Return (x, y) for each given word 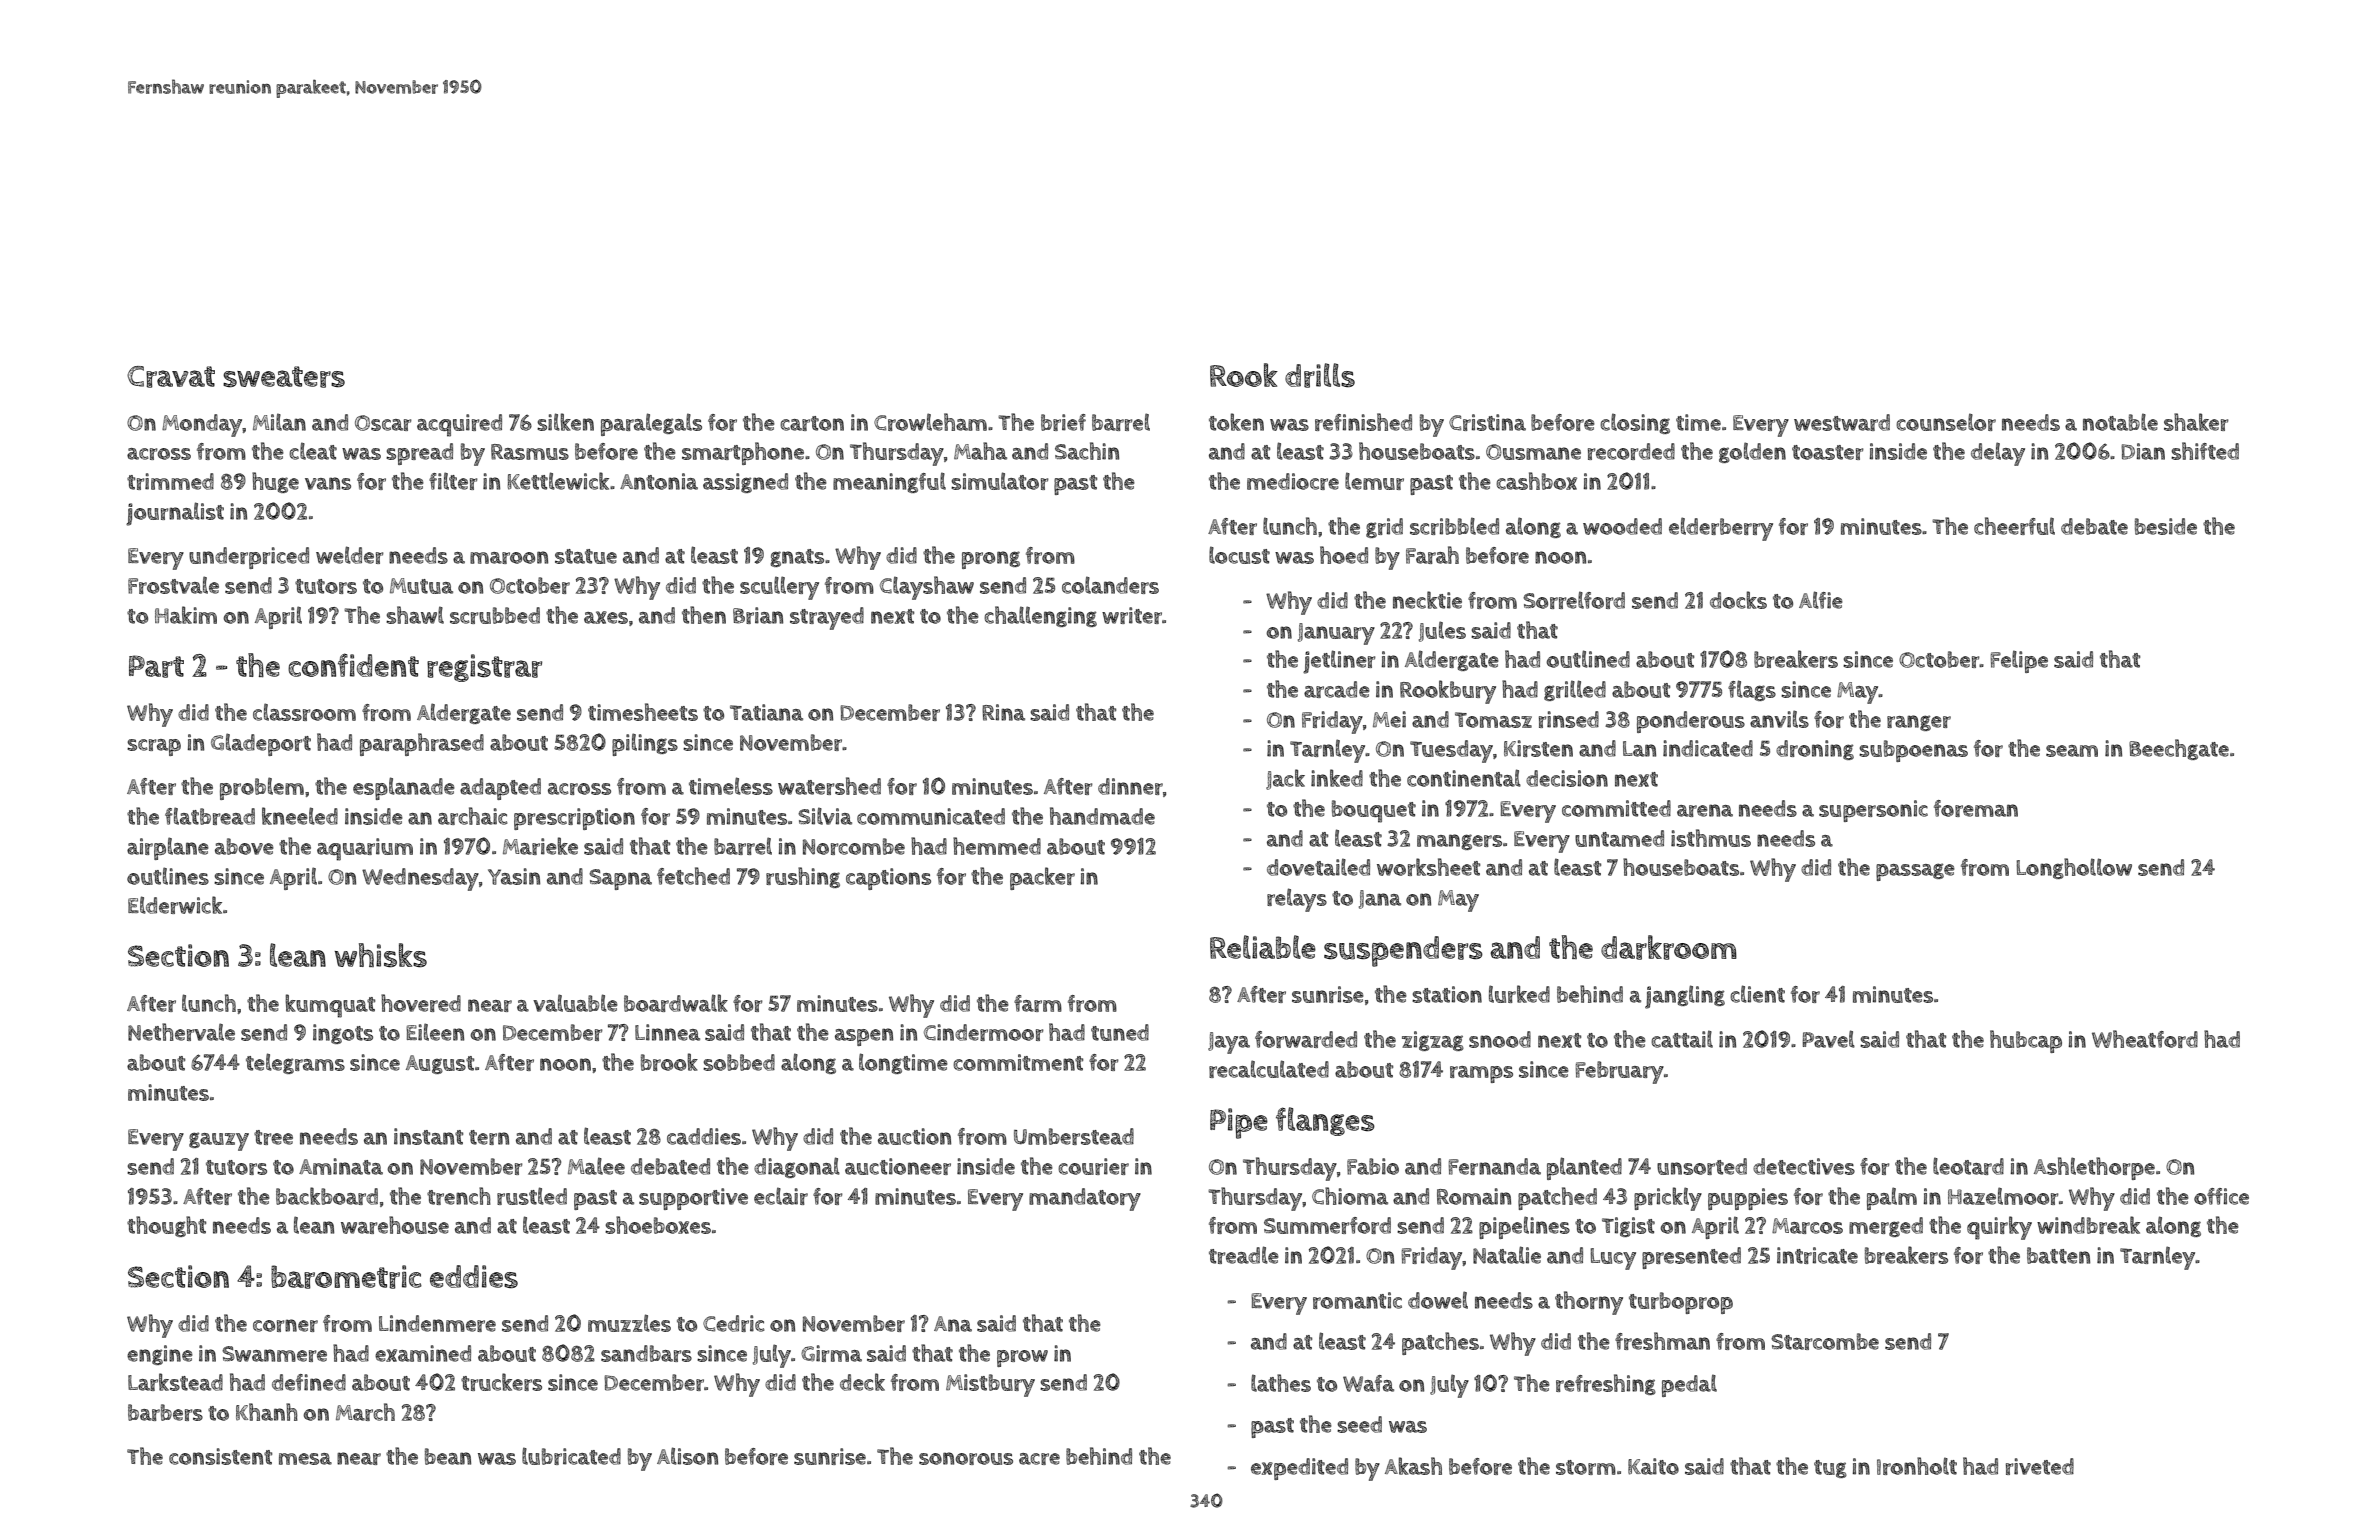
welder (350, 555)
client (1757, 994)
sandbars (646, 1353)
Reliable (1263, 947)
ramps (1481, 1074)
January (1336, 634)
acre (1039, 1459)
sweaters (284, 377)
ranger (1919, 723)
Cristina (1487, 422)
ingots (343, 1034)
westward (1842, 422)
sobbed (739, 1062)
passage (1915, 872)
